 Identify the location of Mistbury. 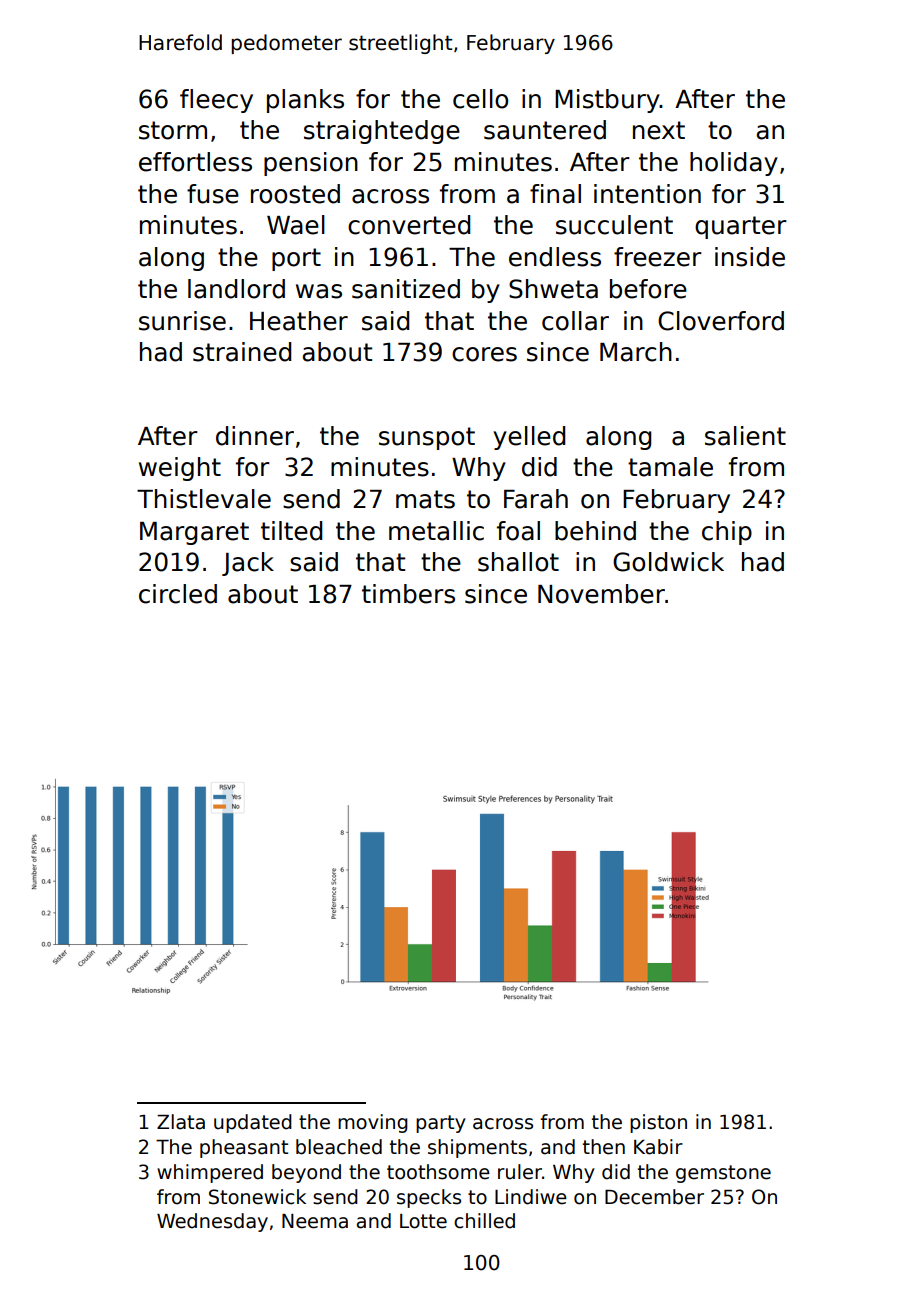
(607, 101).
